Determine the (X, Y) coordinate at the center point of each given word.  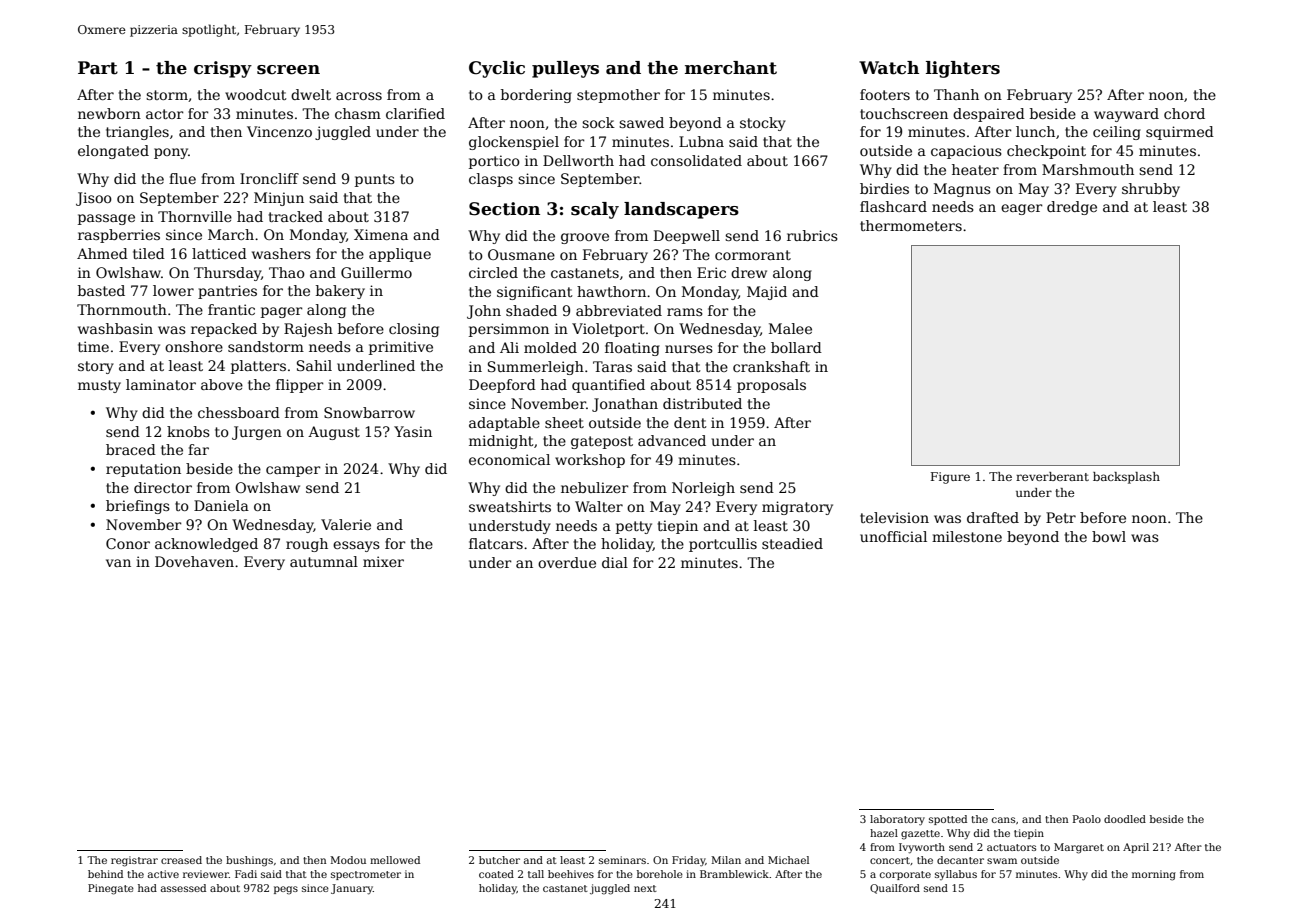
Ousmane (521, 254)
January (352, 889)
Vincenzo (279, 131)
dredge (1072, 208)
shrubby (1151, 190)
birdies (884, 188)
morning (1154, 875)
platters (258, 367)
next (645, 888)
